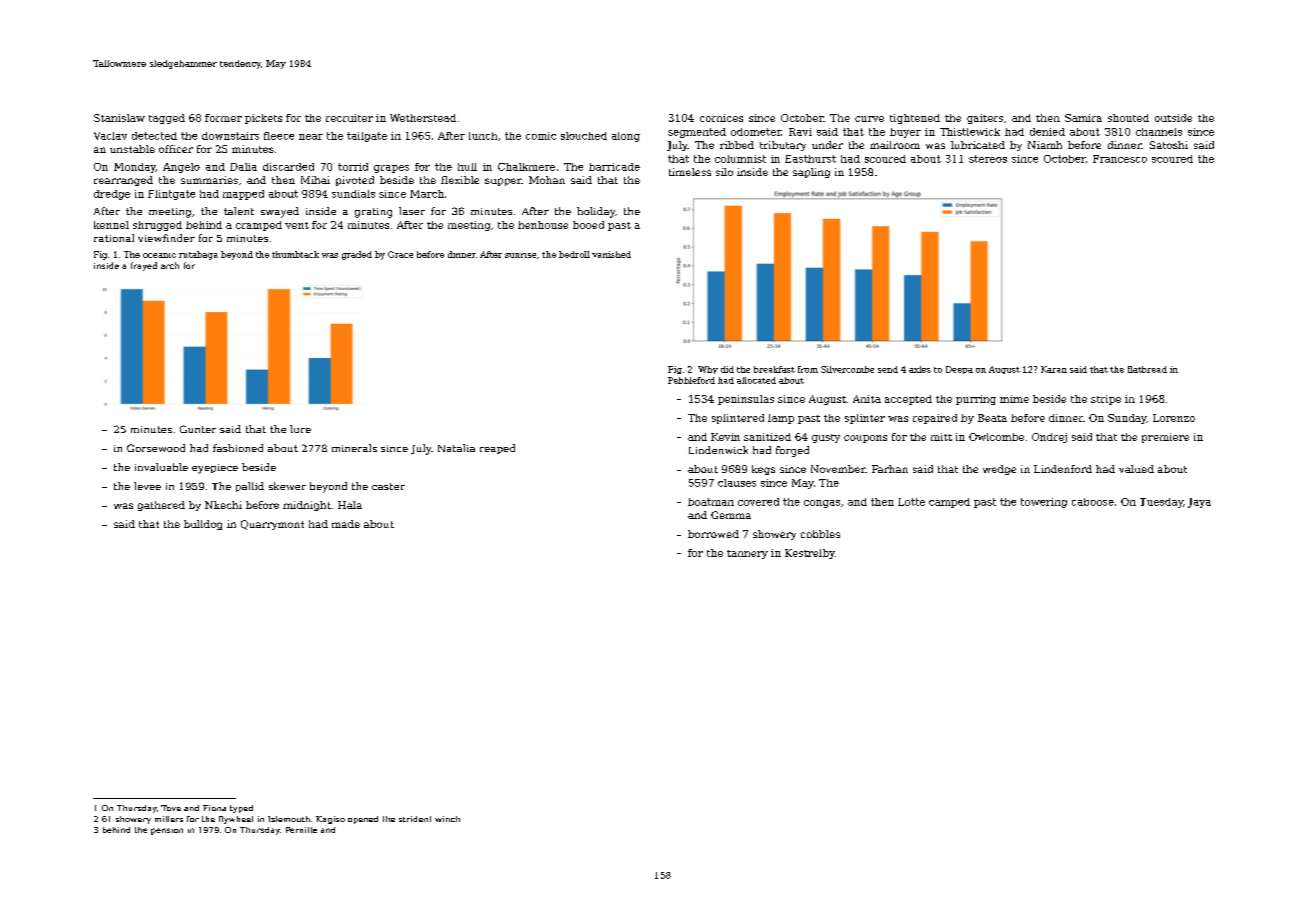 The image size is (1308, 924). What do you see at coordinates (1199, 503) in the screenshot?
I see `Jaya` at bounding box center [1199, 503].
